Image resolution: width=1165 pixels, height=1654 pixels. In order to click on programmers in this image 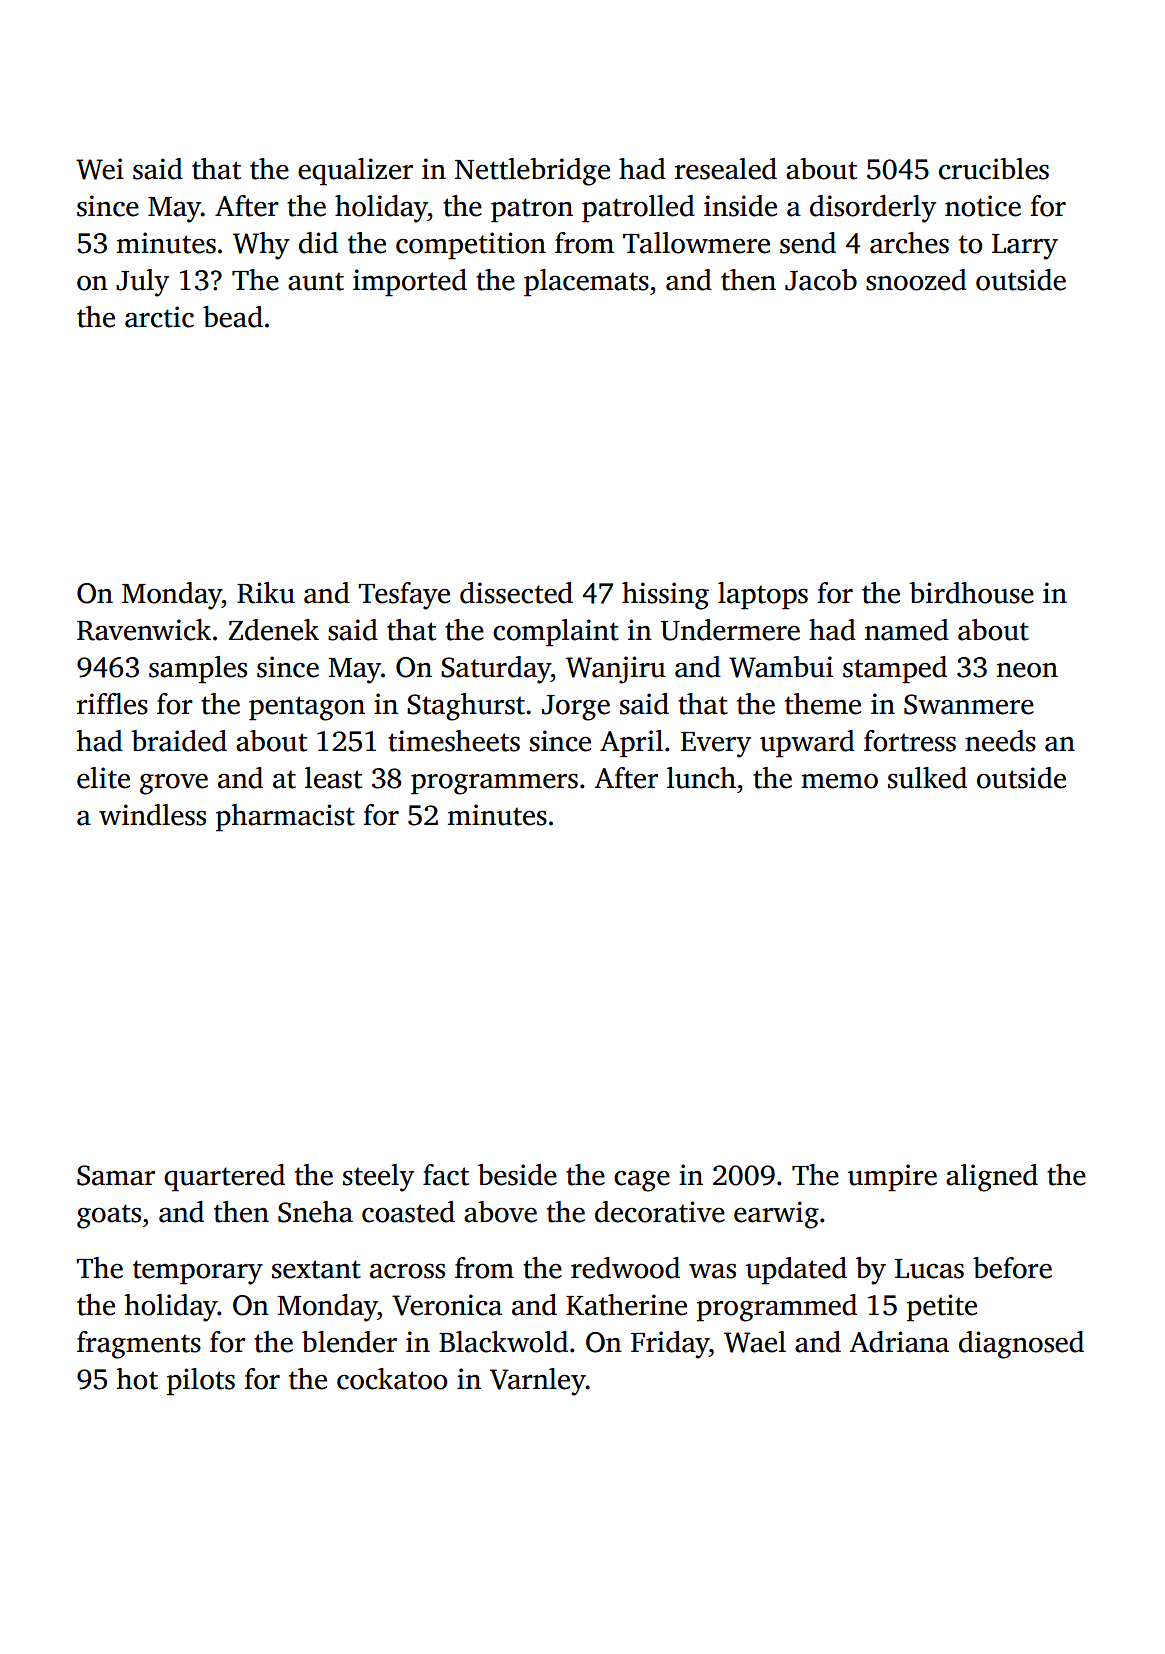, I will do `click(494, 784)`.
